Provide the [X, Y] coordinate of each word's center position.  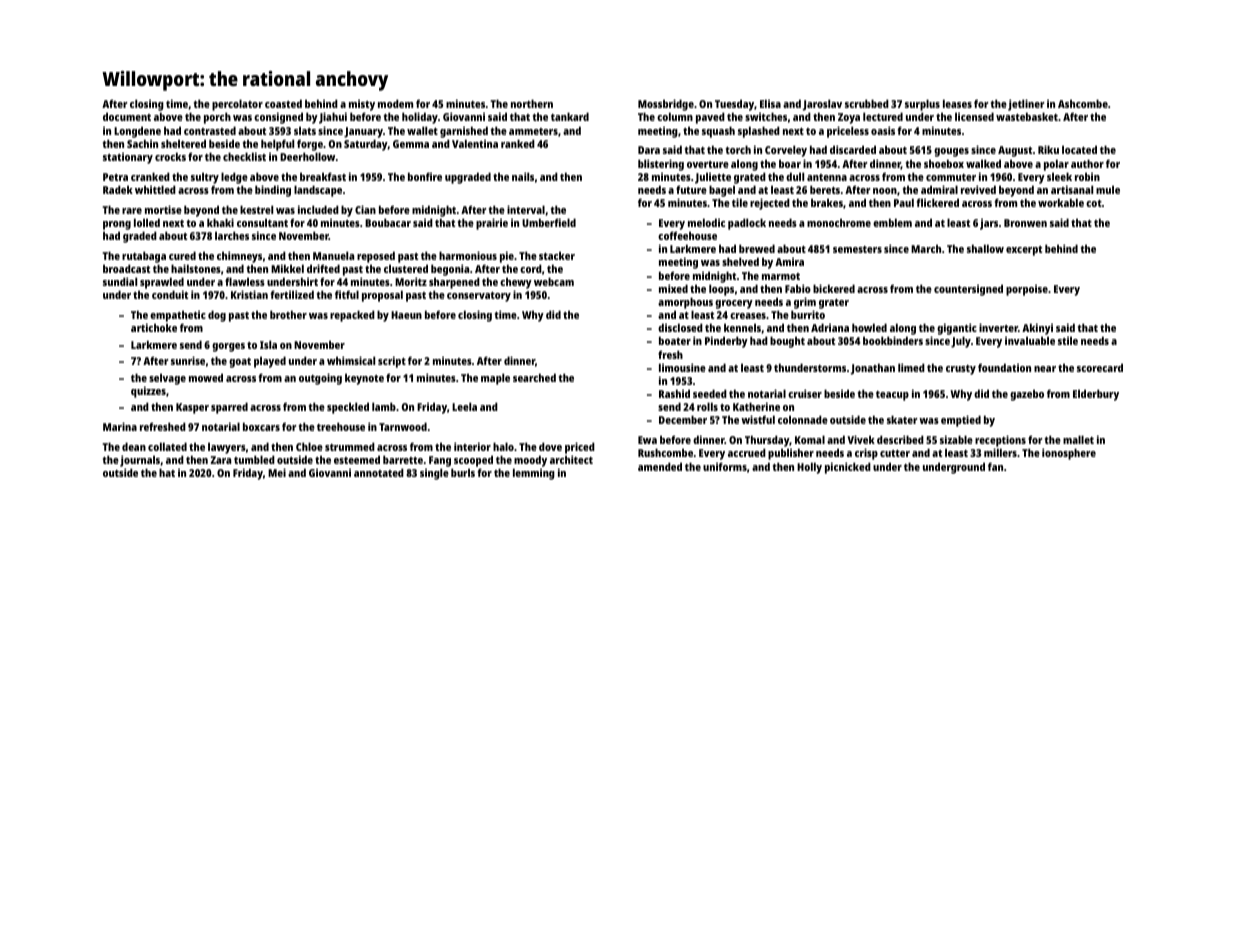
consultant [262, 222]
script [392, 362]
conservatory [479, 297]
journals [140, 461]
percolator [237, 106]
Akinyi [1037, 330]
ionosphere [1069, 454]
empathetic [178, 316]
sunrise [188, 360]
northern [532, 103]
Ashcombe [1083, 103]
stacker [557, 255]
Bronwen [1025, 223]
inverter [998, 327]
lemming [534, 474]
